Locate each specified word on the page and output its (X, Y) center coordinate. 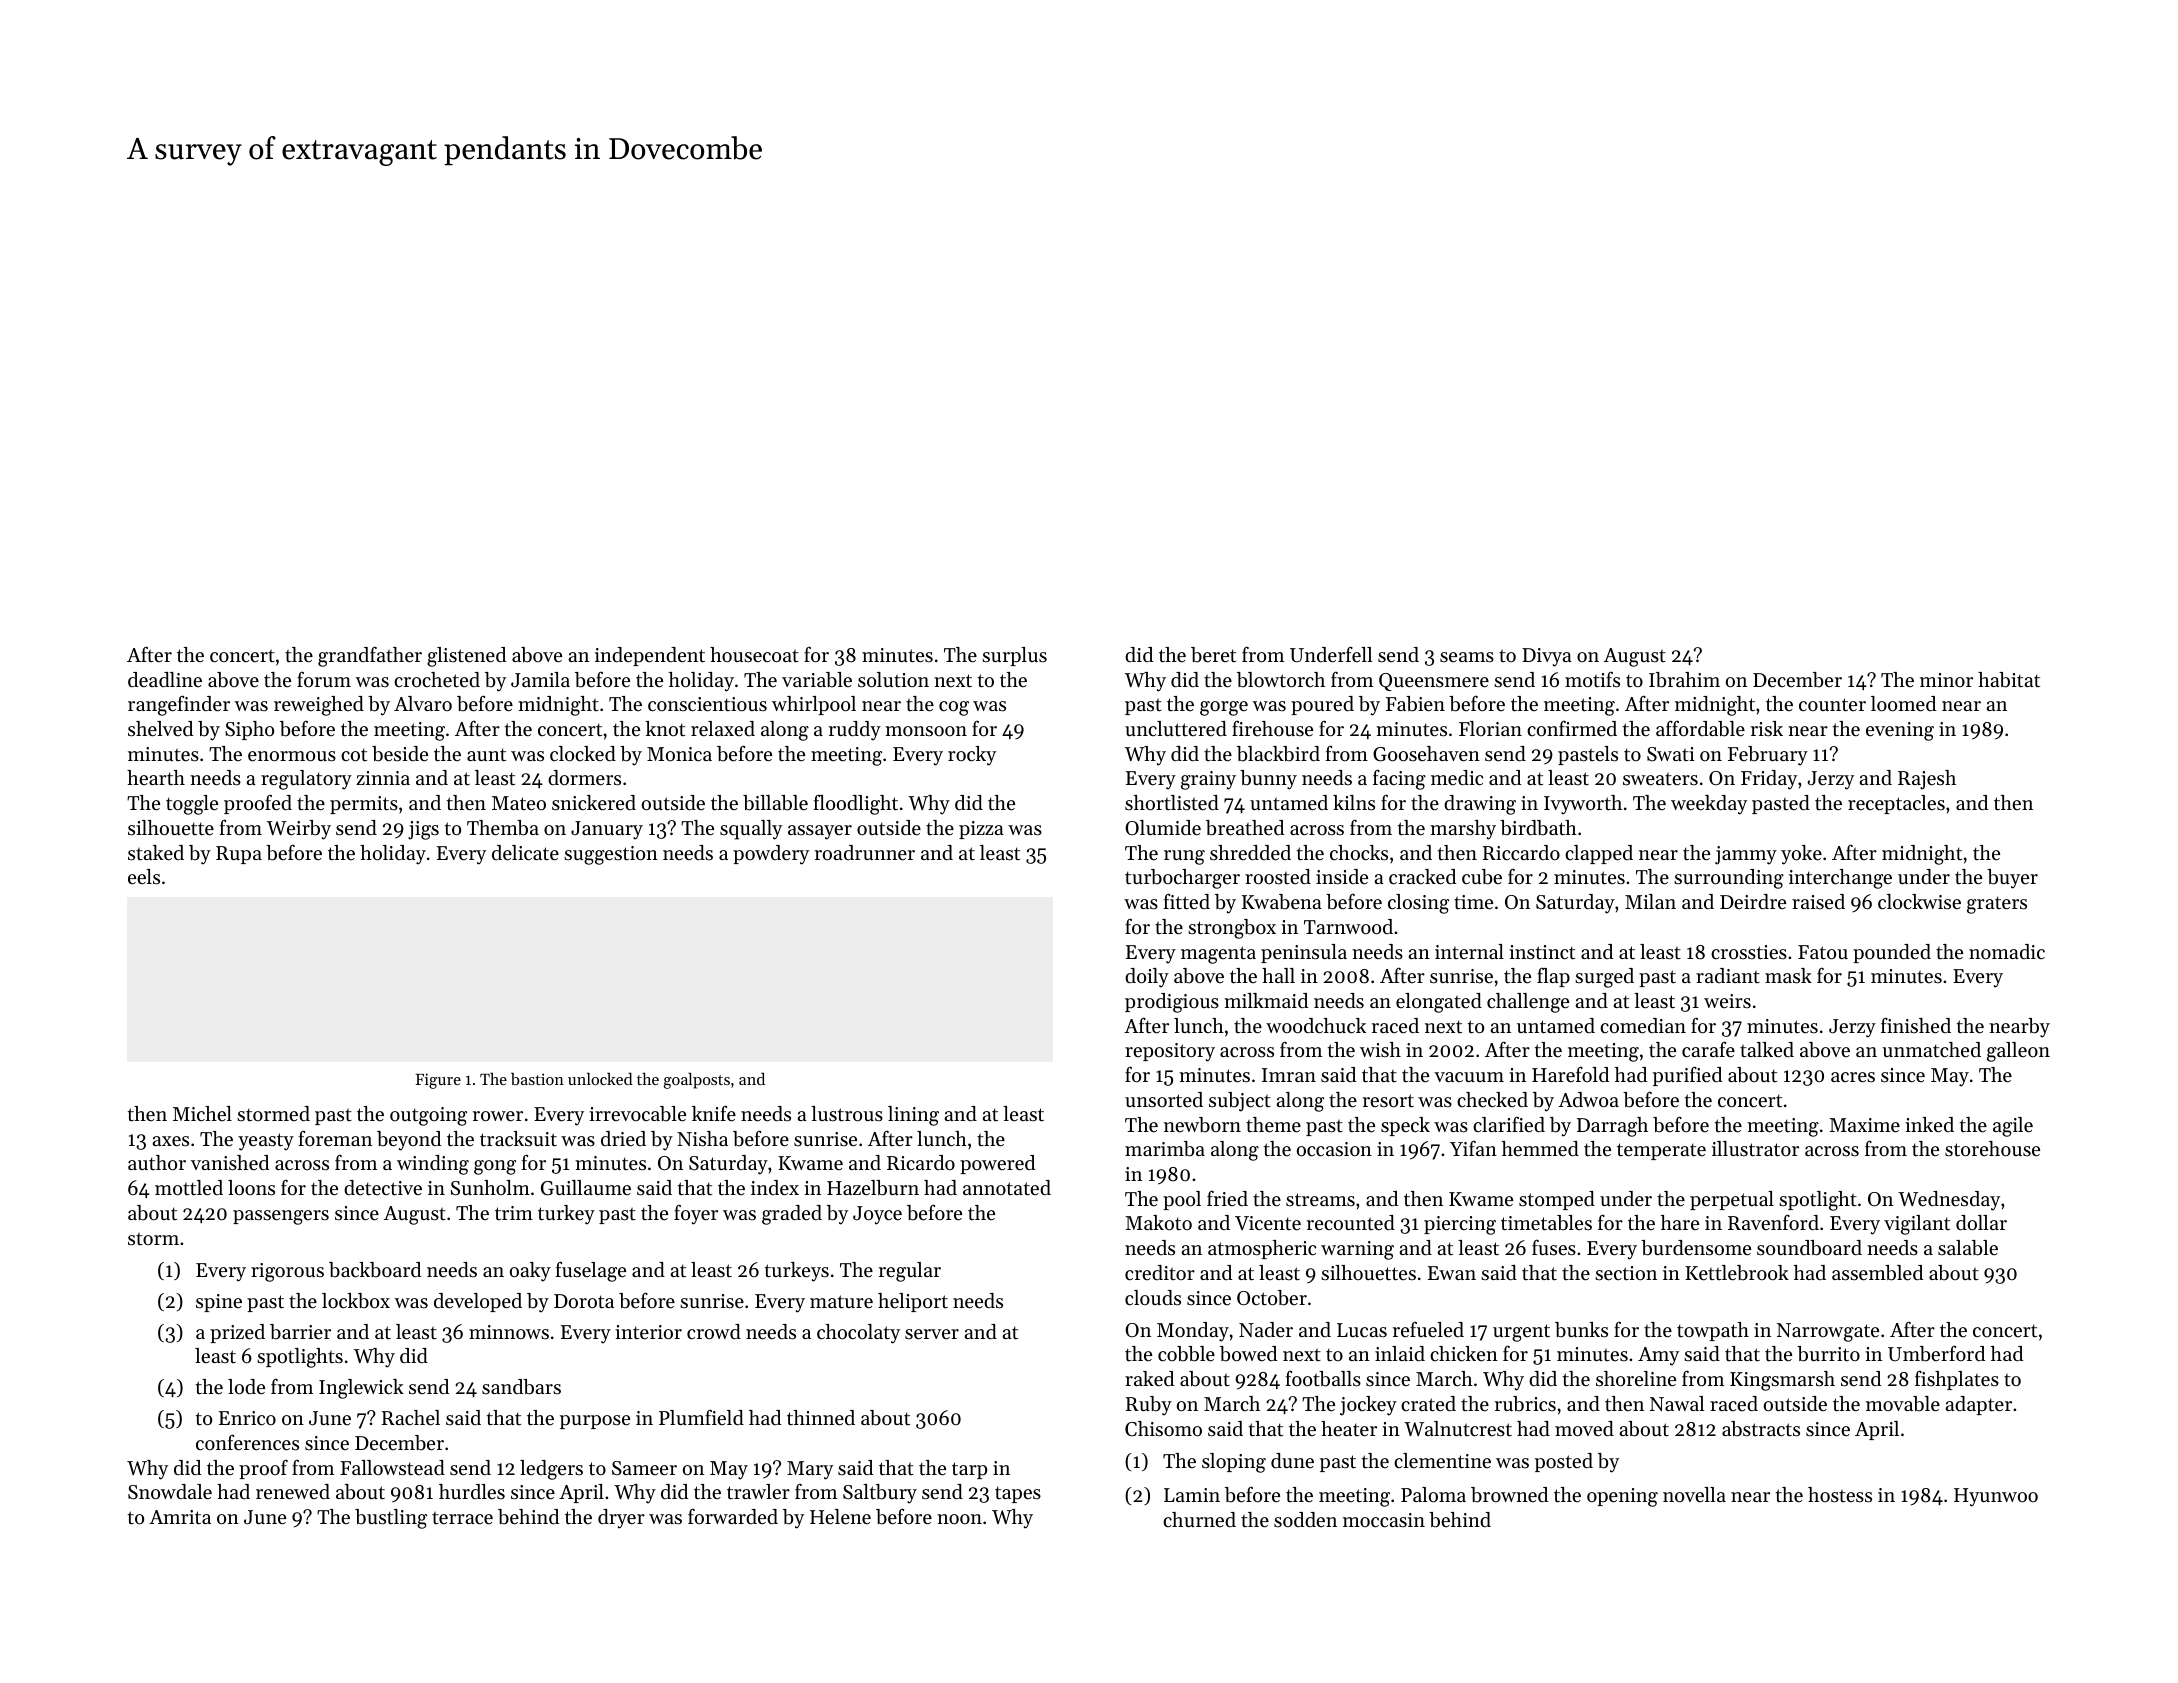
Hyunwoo (1996, 1497)
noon (959, 1519)
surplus (1014, 656)
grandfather (370, 657)
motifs (1592, 679)
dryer (621, 1519)
